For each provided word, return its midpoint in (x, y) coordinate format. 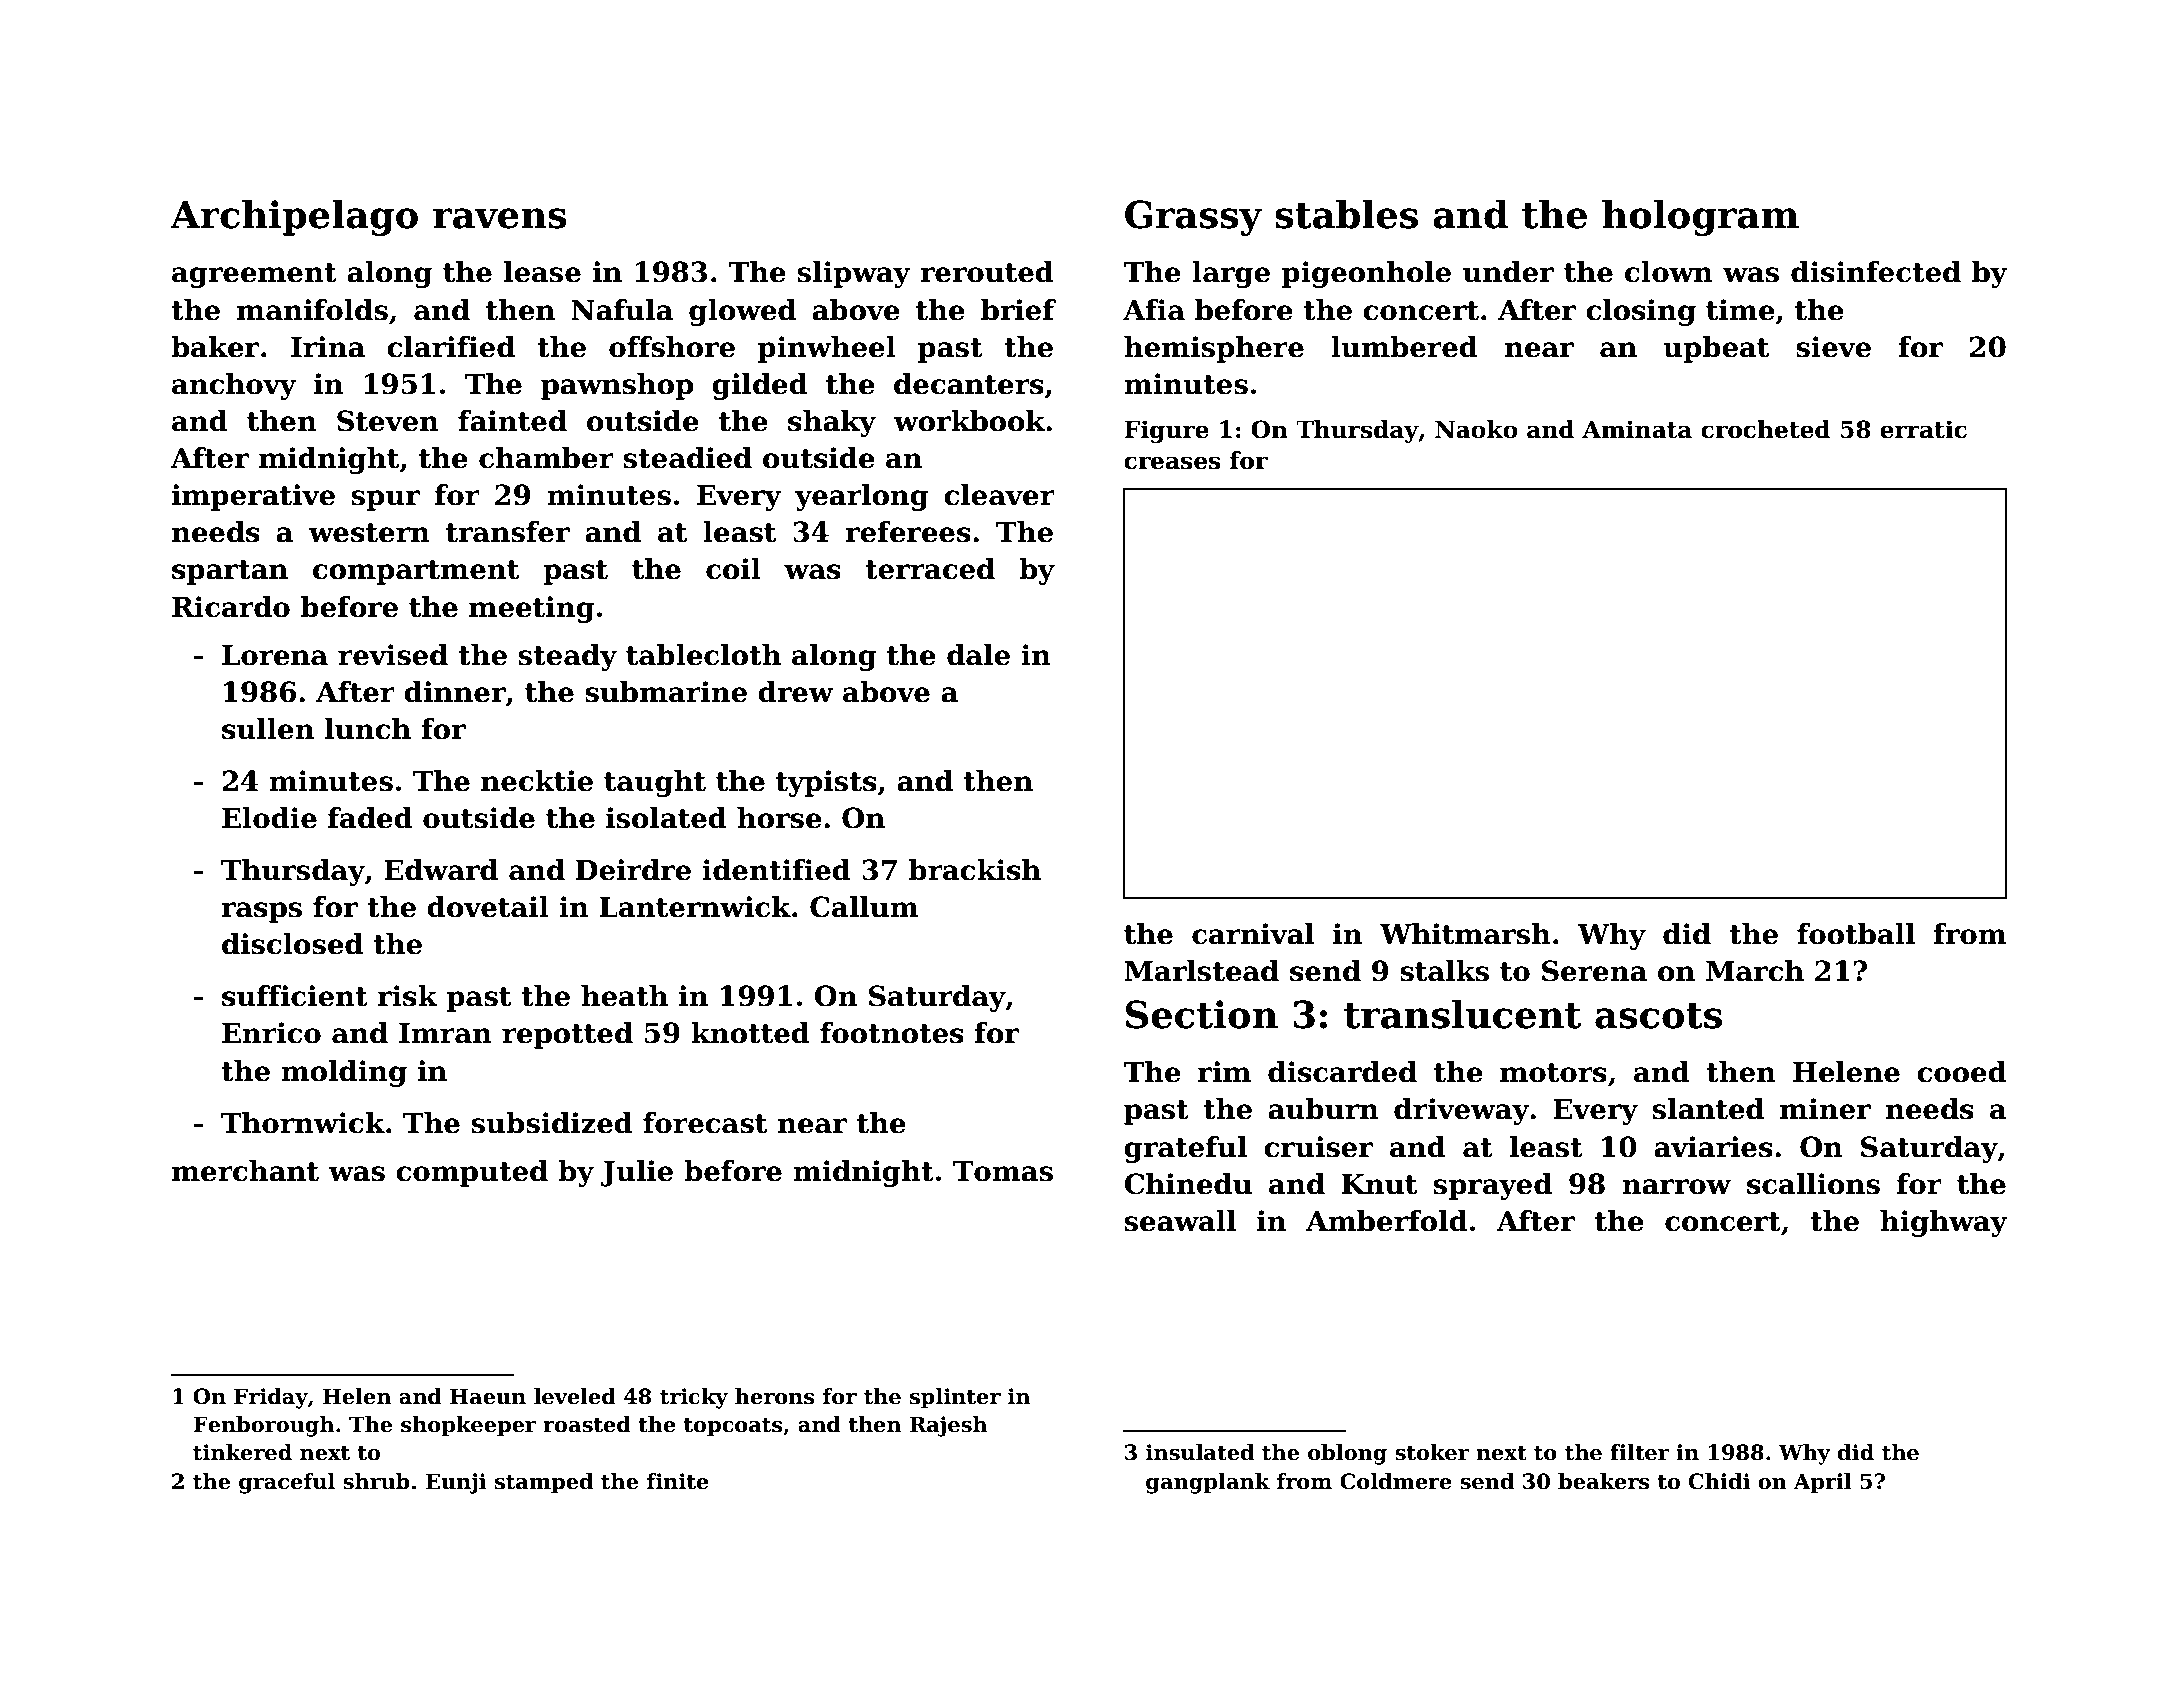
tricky (694, 1398)
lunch (368, 729)
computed (472, 1173)
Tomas (1003, 1171)
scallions (1813, 1184)
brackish (975, 870)
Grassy (1193, 218)
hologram (1700, 217)
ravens (500, 218)
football (1856, 934)
